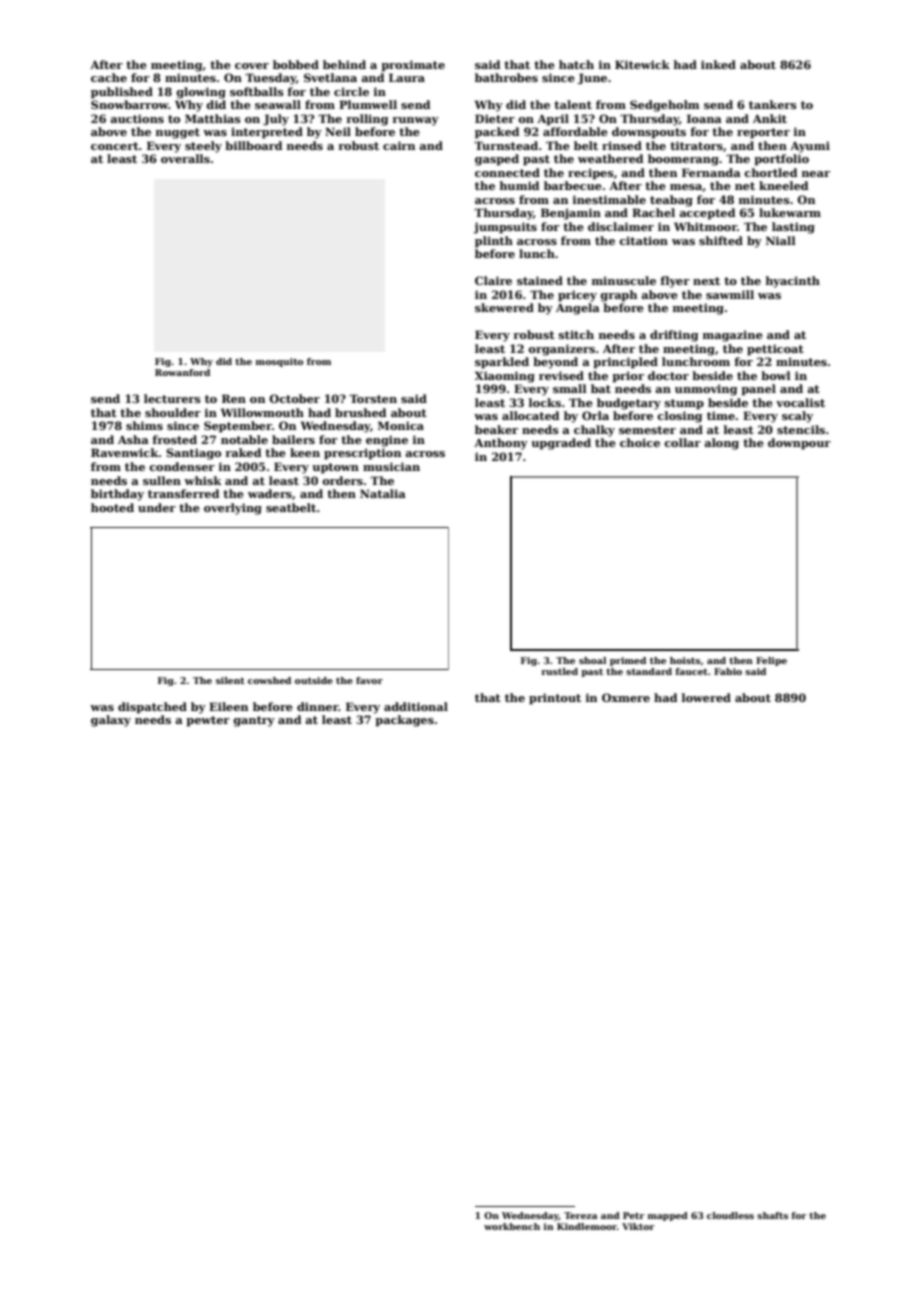 The width and height of the screenshot is (924, 1308). What do you see at coordinates (373, 398) in the screenshot?
I see `Torsten` at bounding box center [373, 398].
